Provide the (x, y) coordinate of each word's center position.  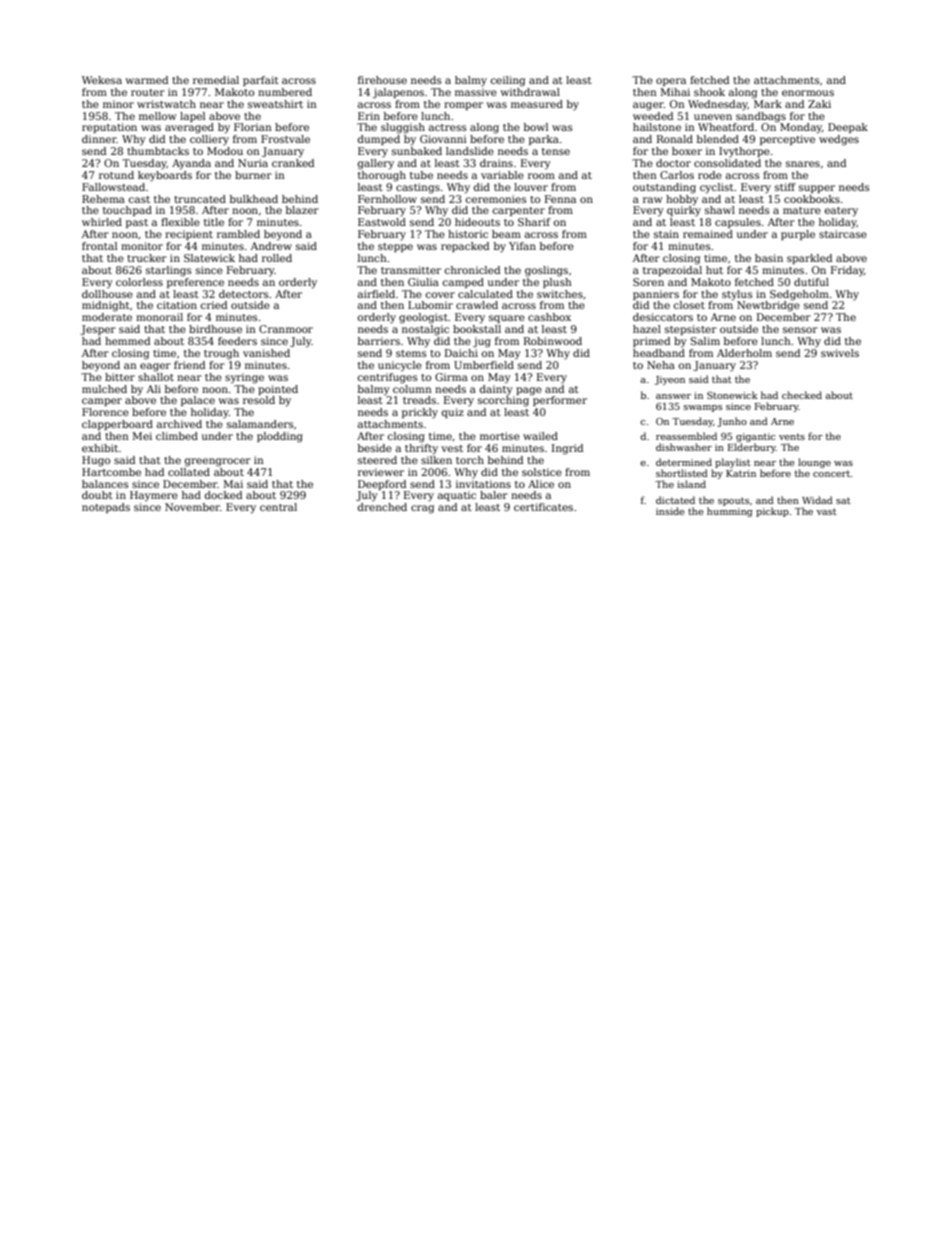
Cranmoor (286, 329)
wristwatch (166, 104)
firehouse (382, 80)
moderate (107, 317)
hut (714, 270)
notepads (106, 508)
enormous (808, 93)
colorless (139, 282)
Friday (847, 271)
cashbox (549, 317)
